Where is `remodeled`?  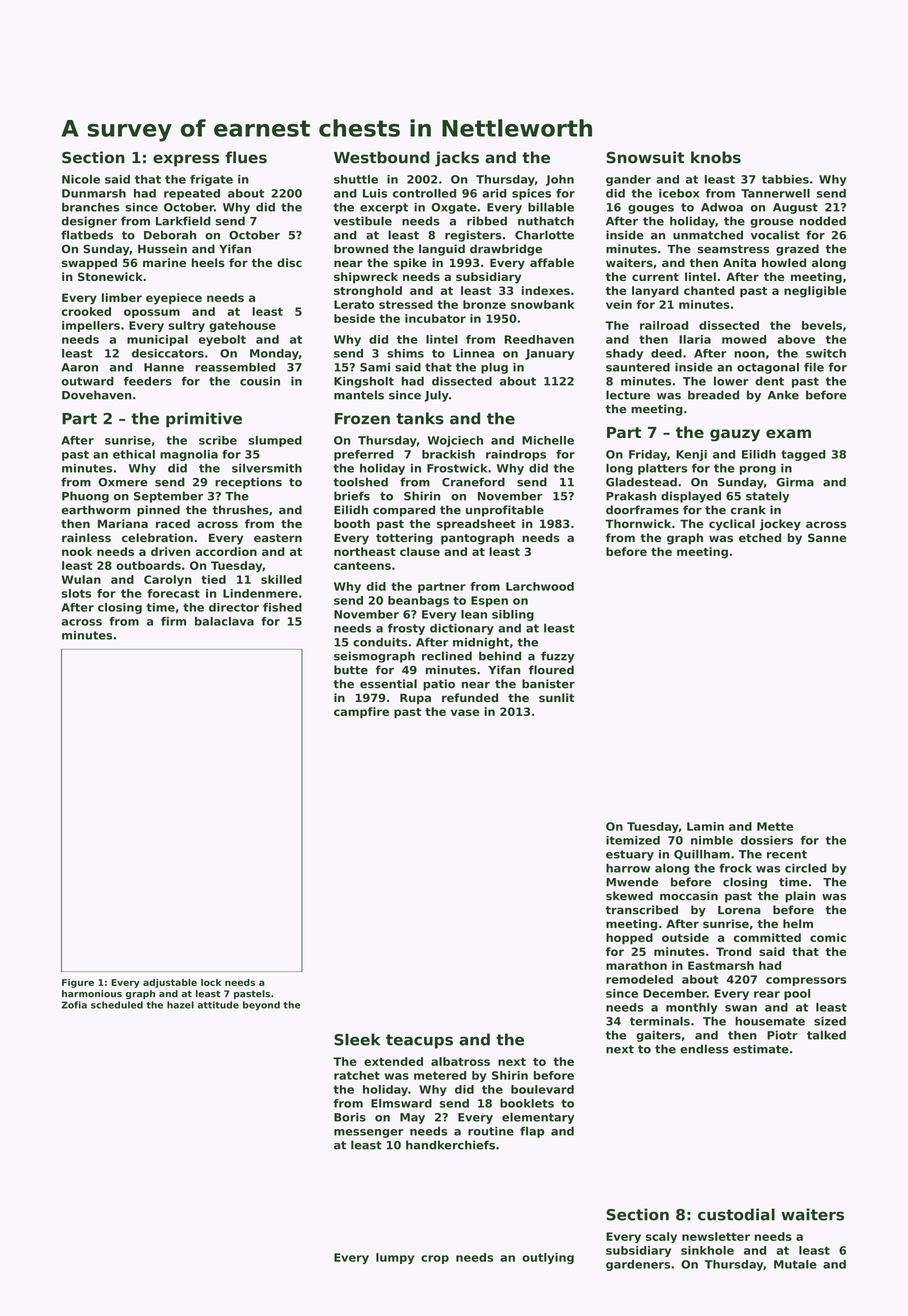 remodeled is located at coordinates (639, 979).
